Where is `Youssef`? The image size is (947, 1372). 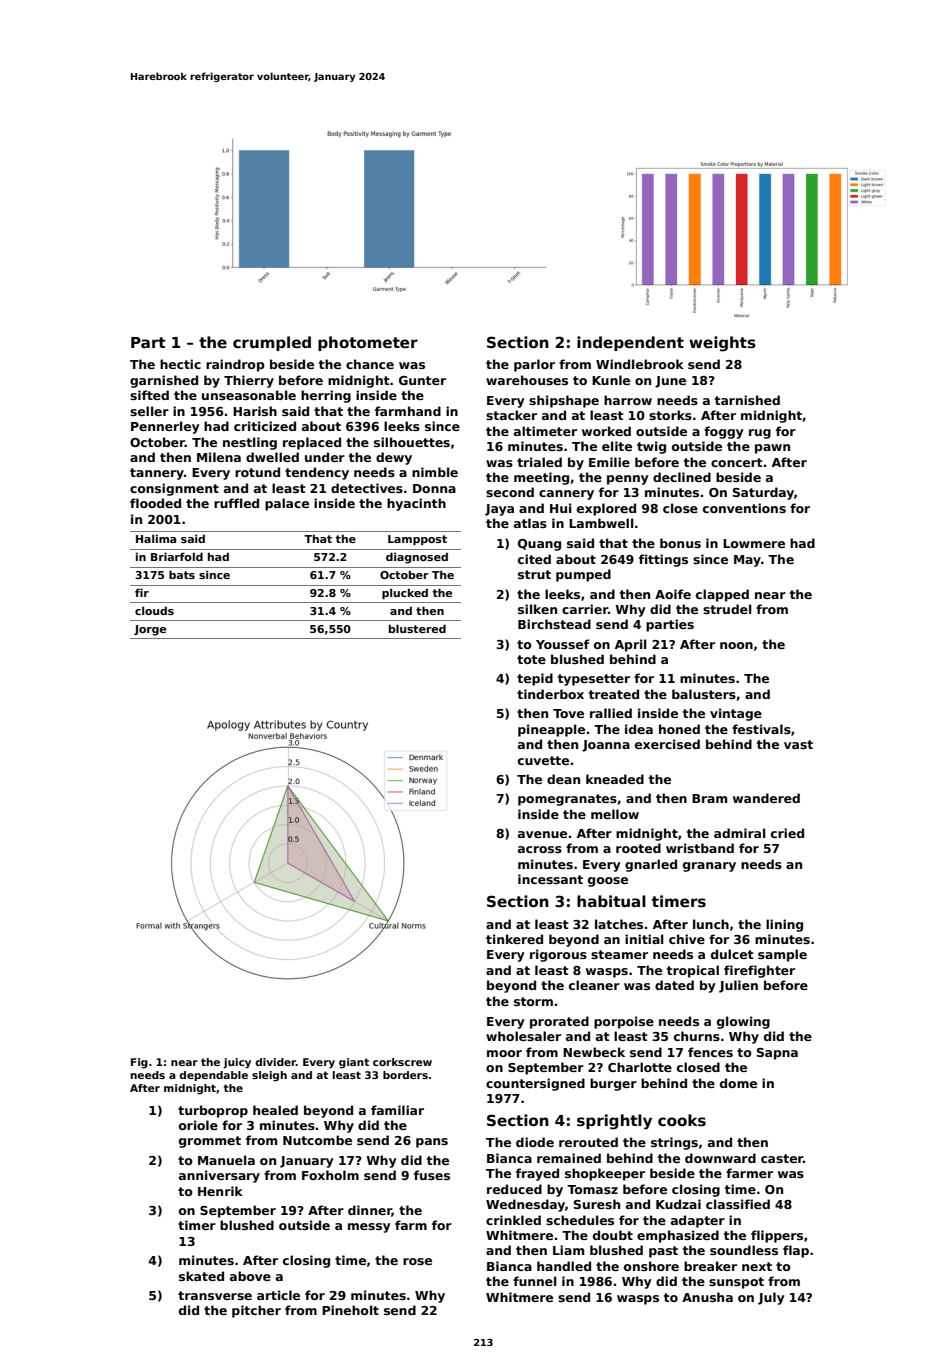 Youssef is located at coordinates (562, 644).
